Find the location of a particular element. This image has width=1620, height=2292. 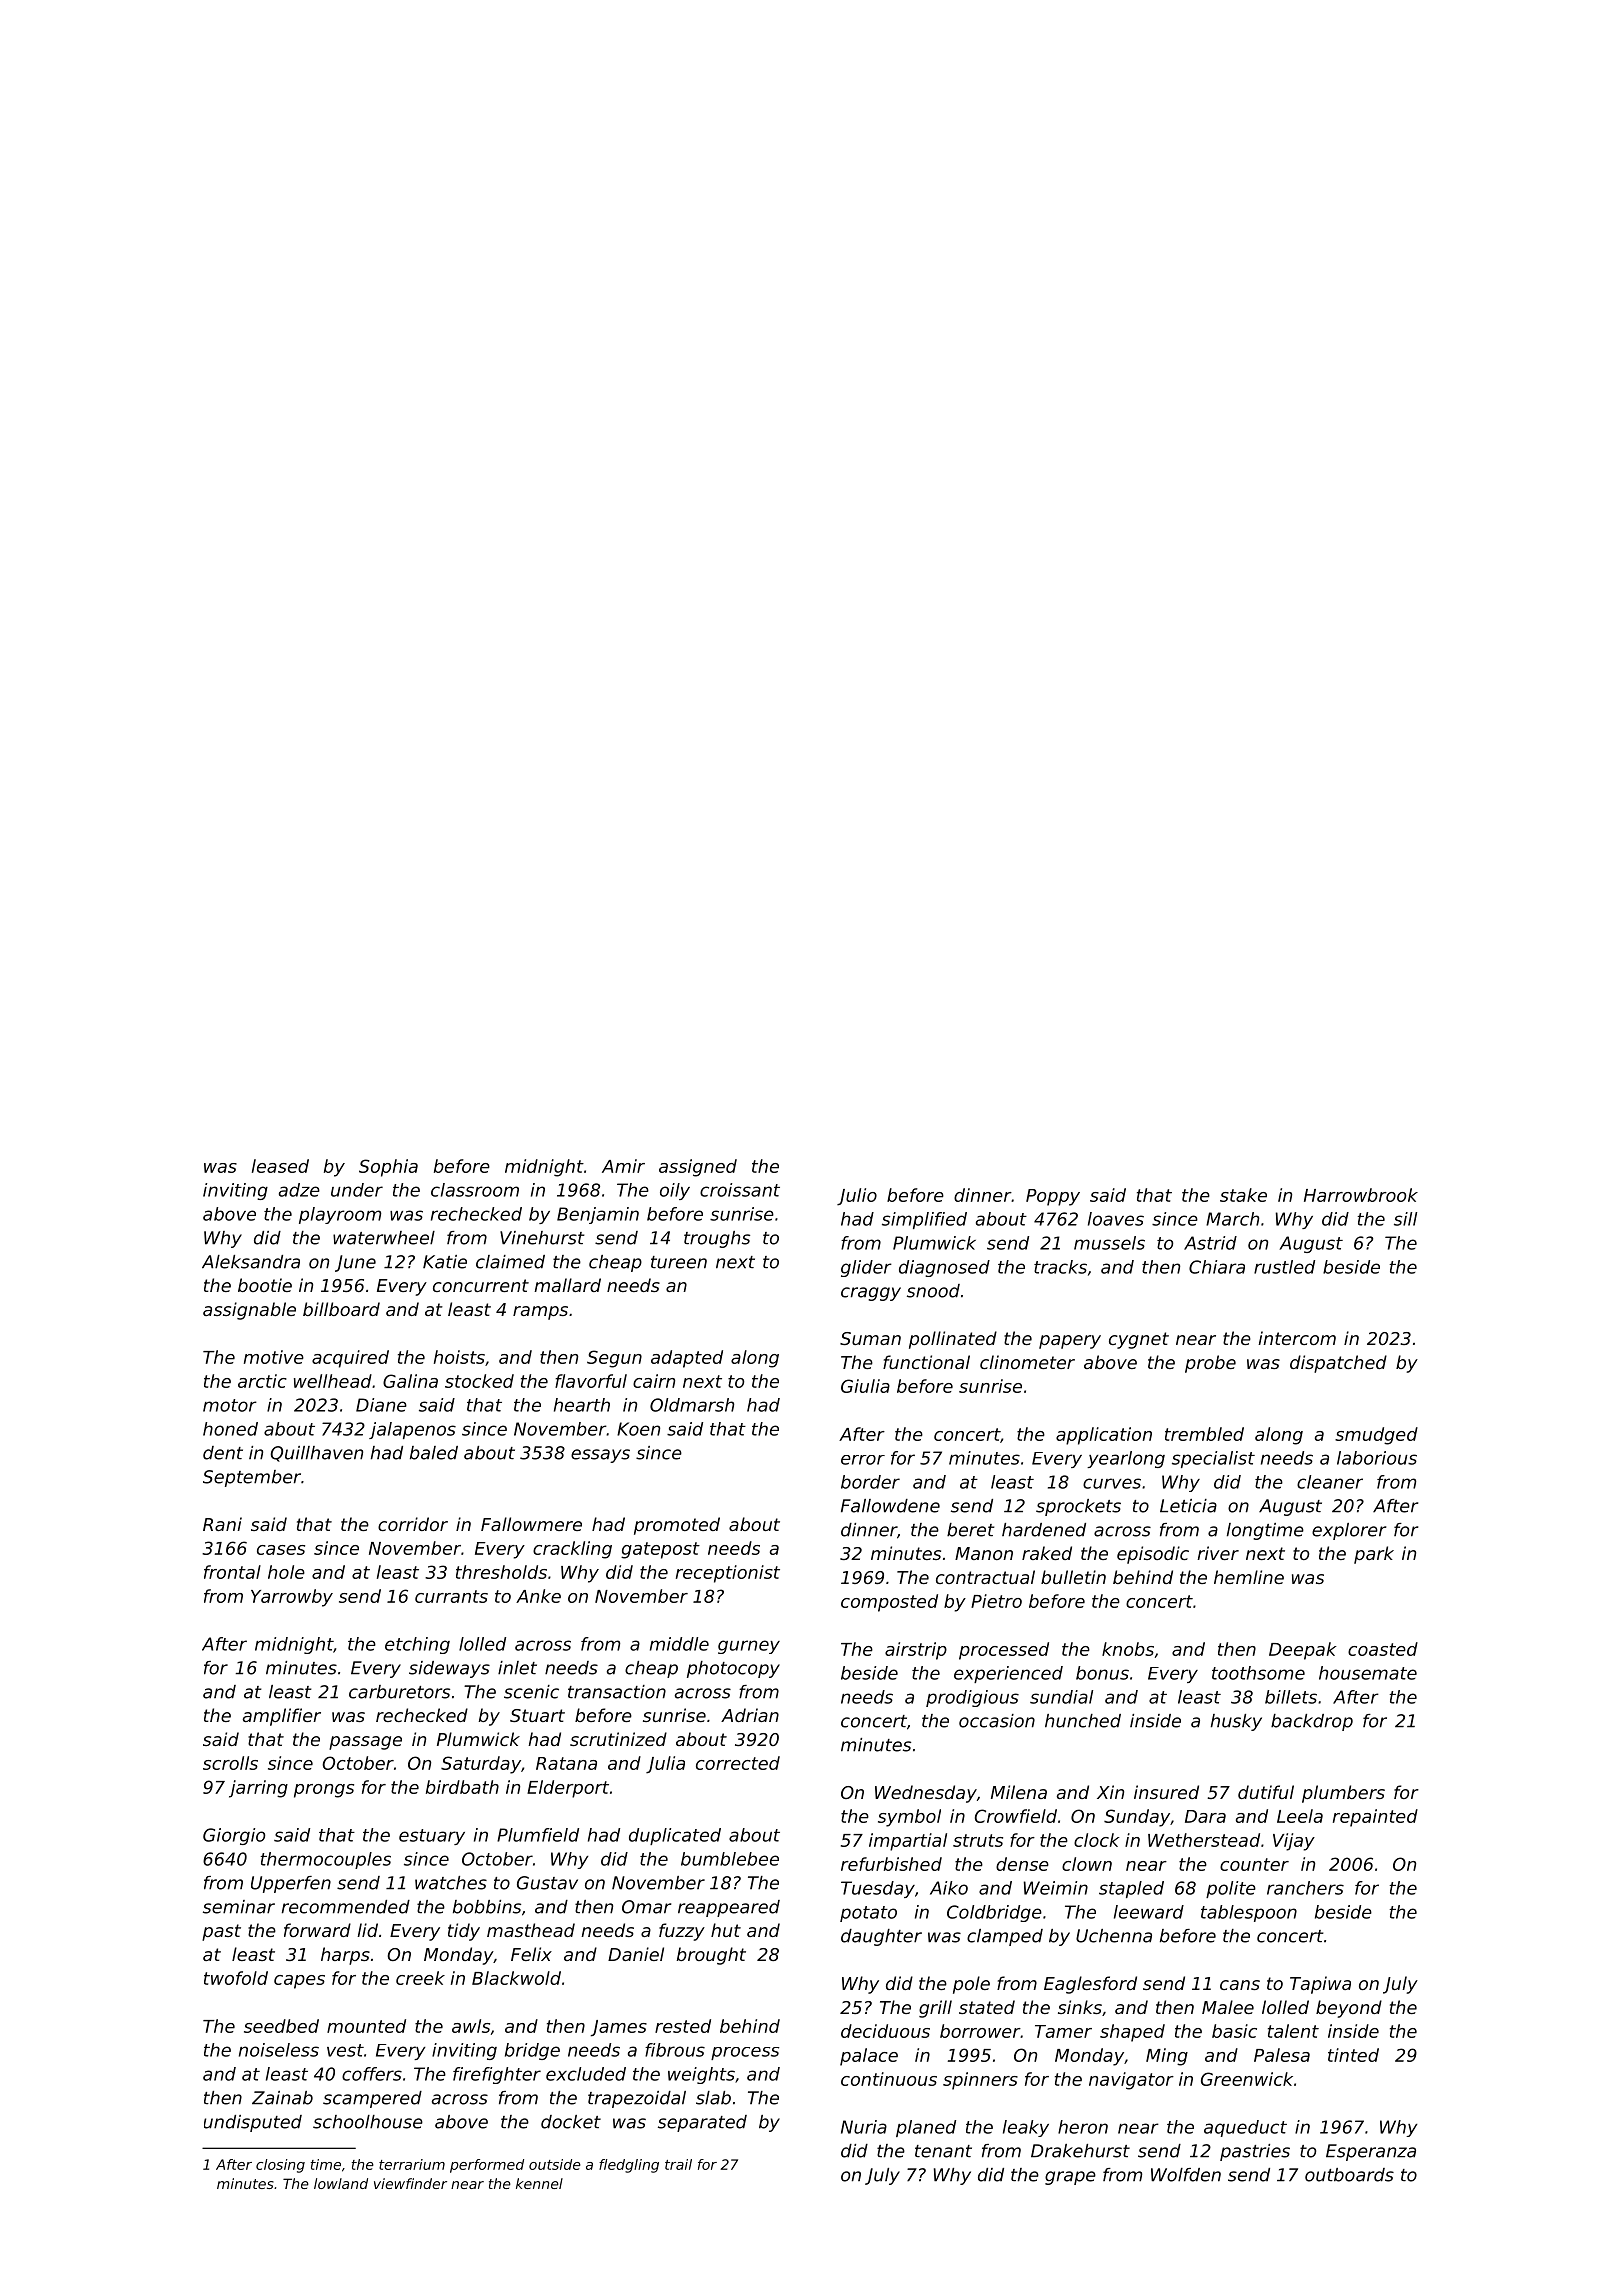

clamped is located at coordinates (1005, 1937).
